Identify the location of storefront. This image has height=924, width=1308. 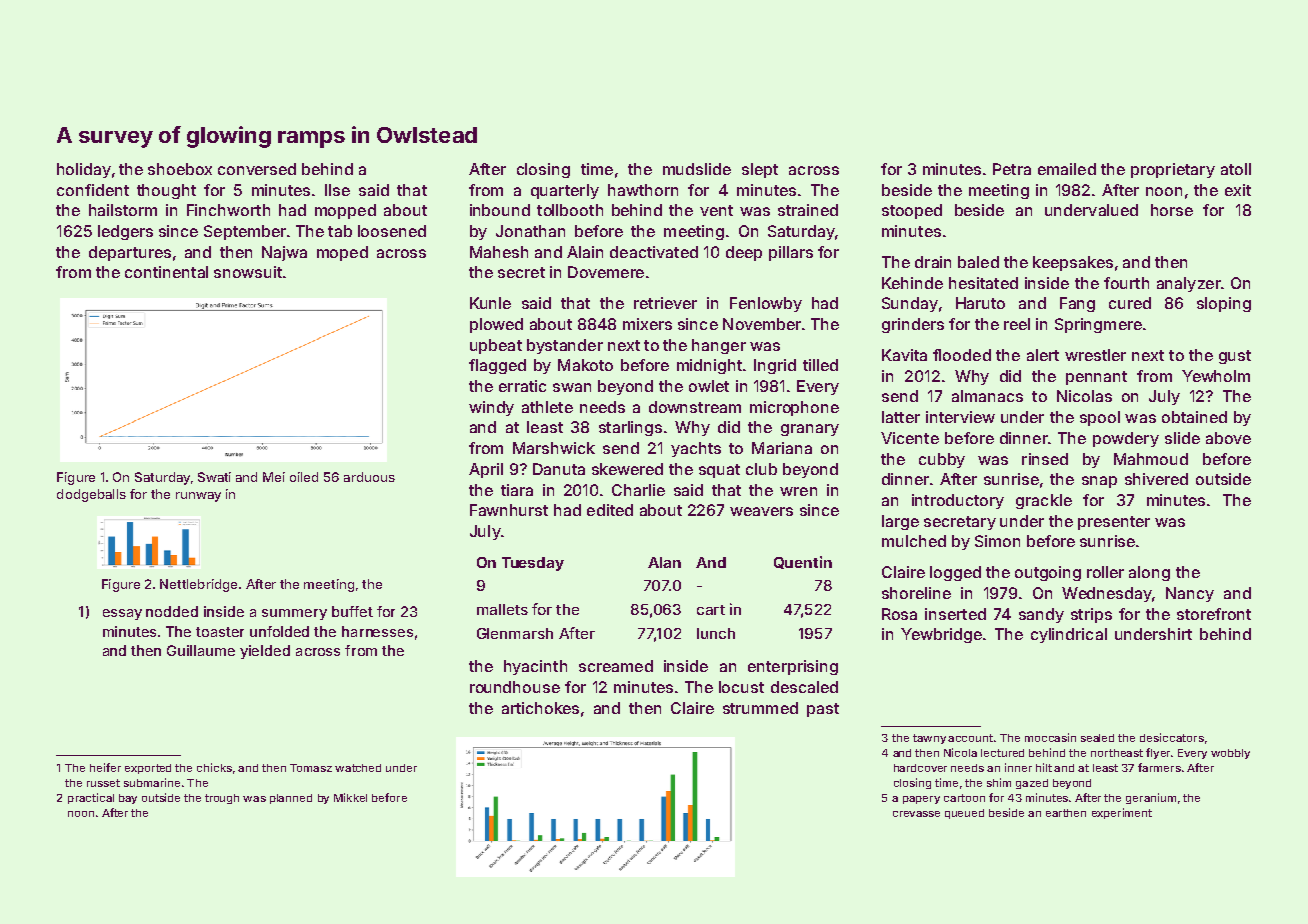
(1214, 614).
